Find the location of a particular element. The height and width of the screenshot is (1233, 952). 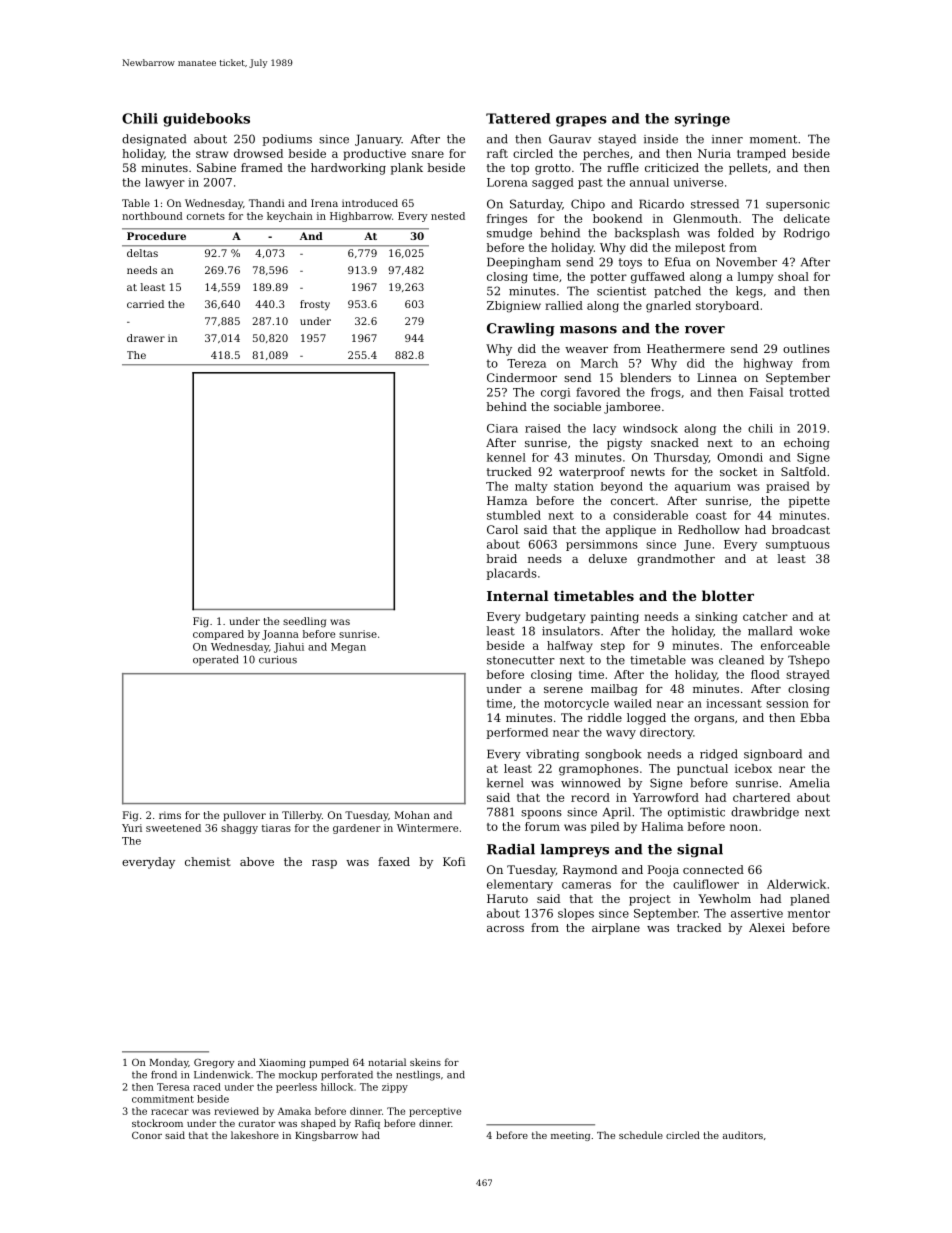

braid is located at coordinates (502, 558).
